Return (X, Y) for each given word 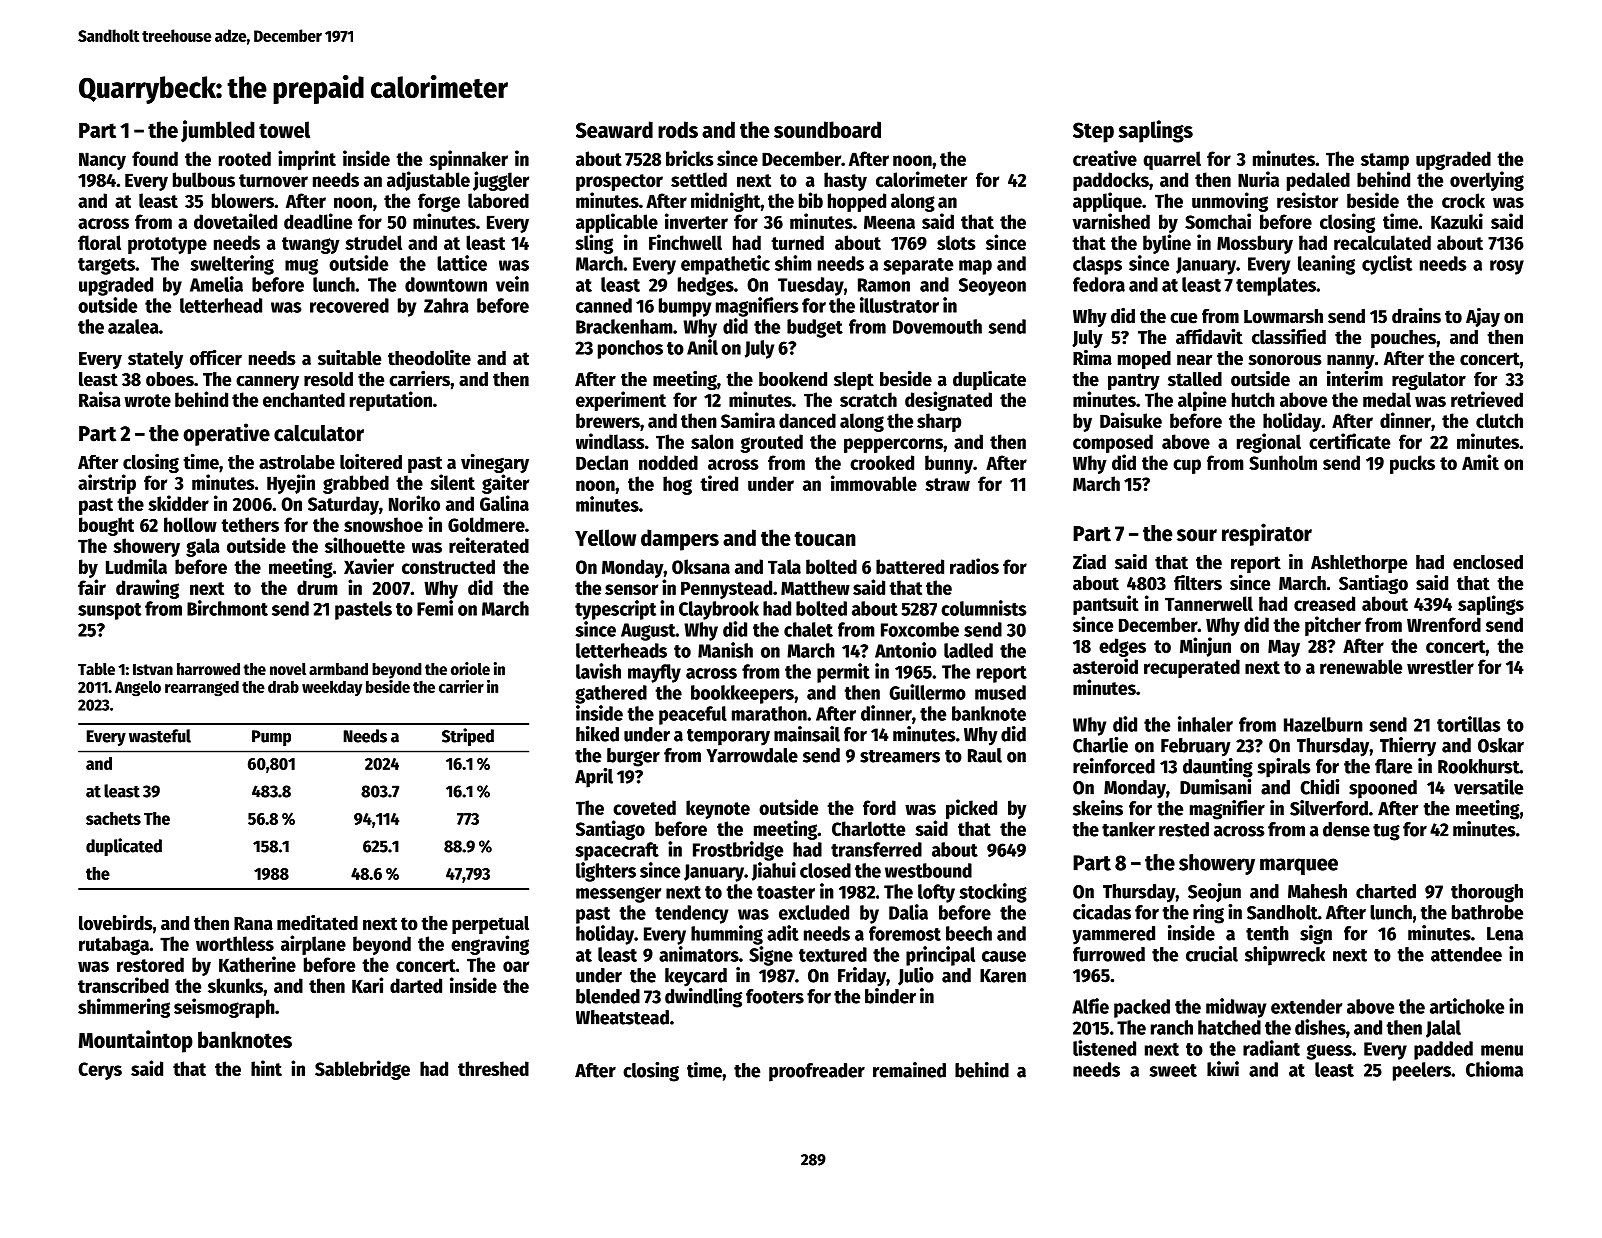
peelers (1422, 1071)
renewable (1361, 666)
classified (1289, 337)
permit (843, 673)
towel (284, 129)
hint (266, 1068)
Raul (985, 755)
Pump (271, 738)
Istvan (153, 670)
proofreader (817, 1072)
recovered (349, 305)
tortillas (1469, 724)
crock (1463, 200)
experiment (621, 401)
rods (678, 129)
